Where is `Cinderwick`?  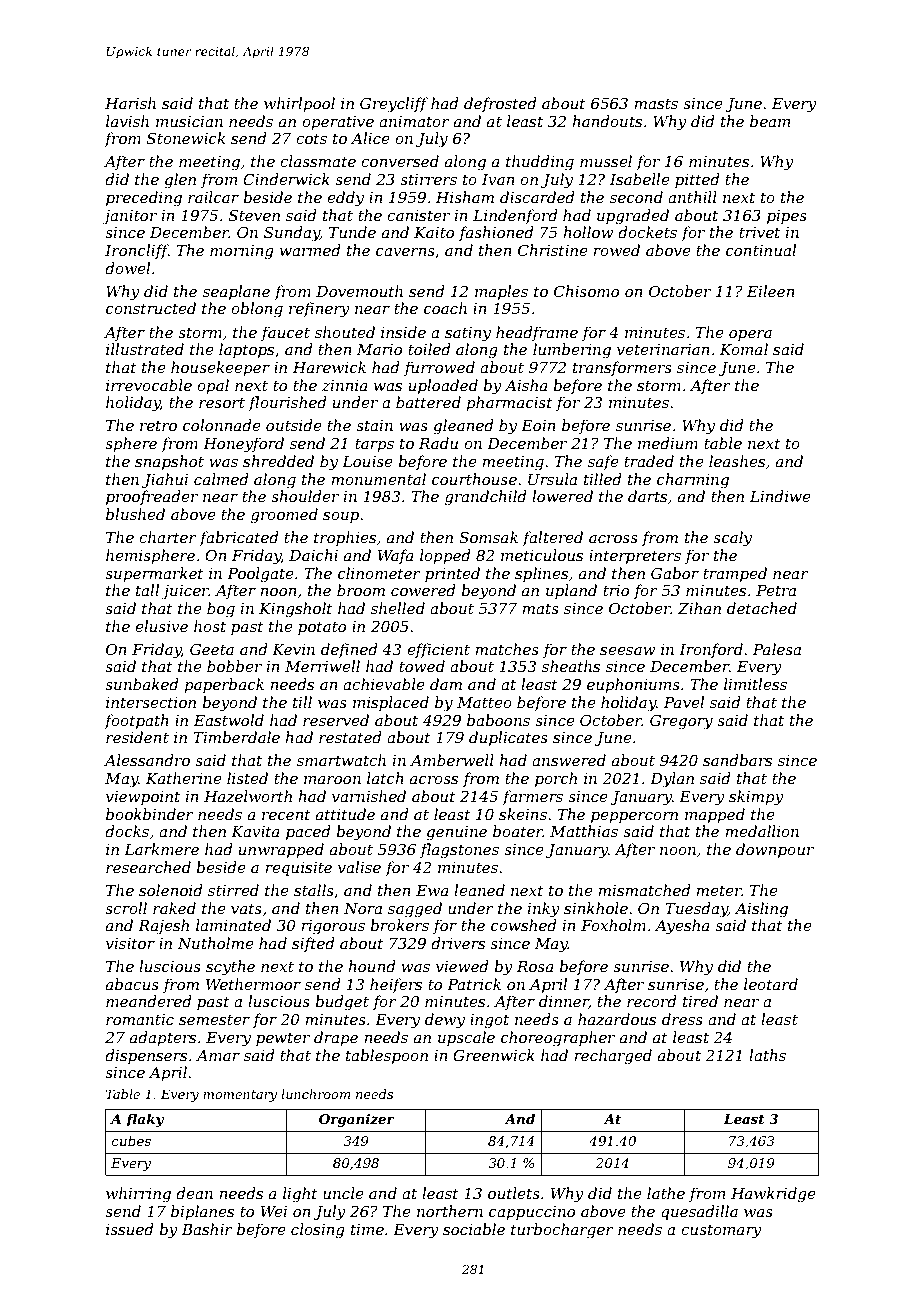 Cinderwick is located at coordinates (286, 179).
